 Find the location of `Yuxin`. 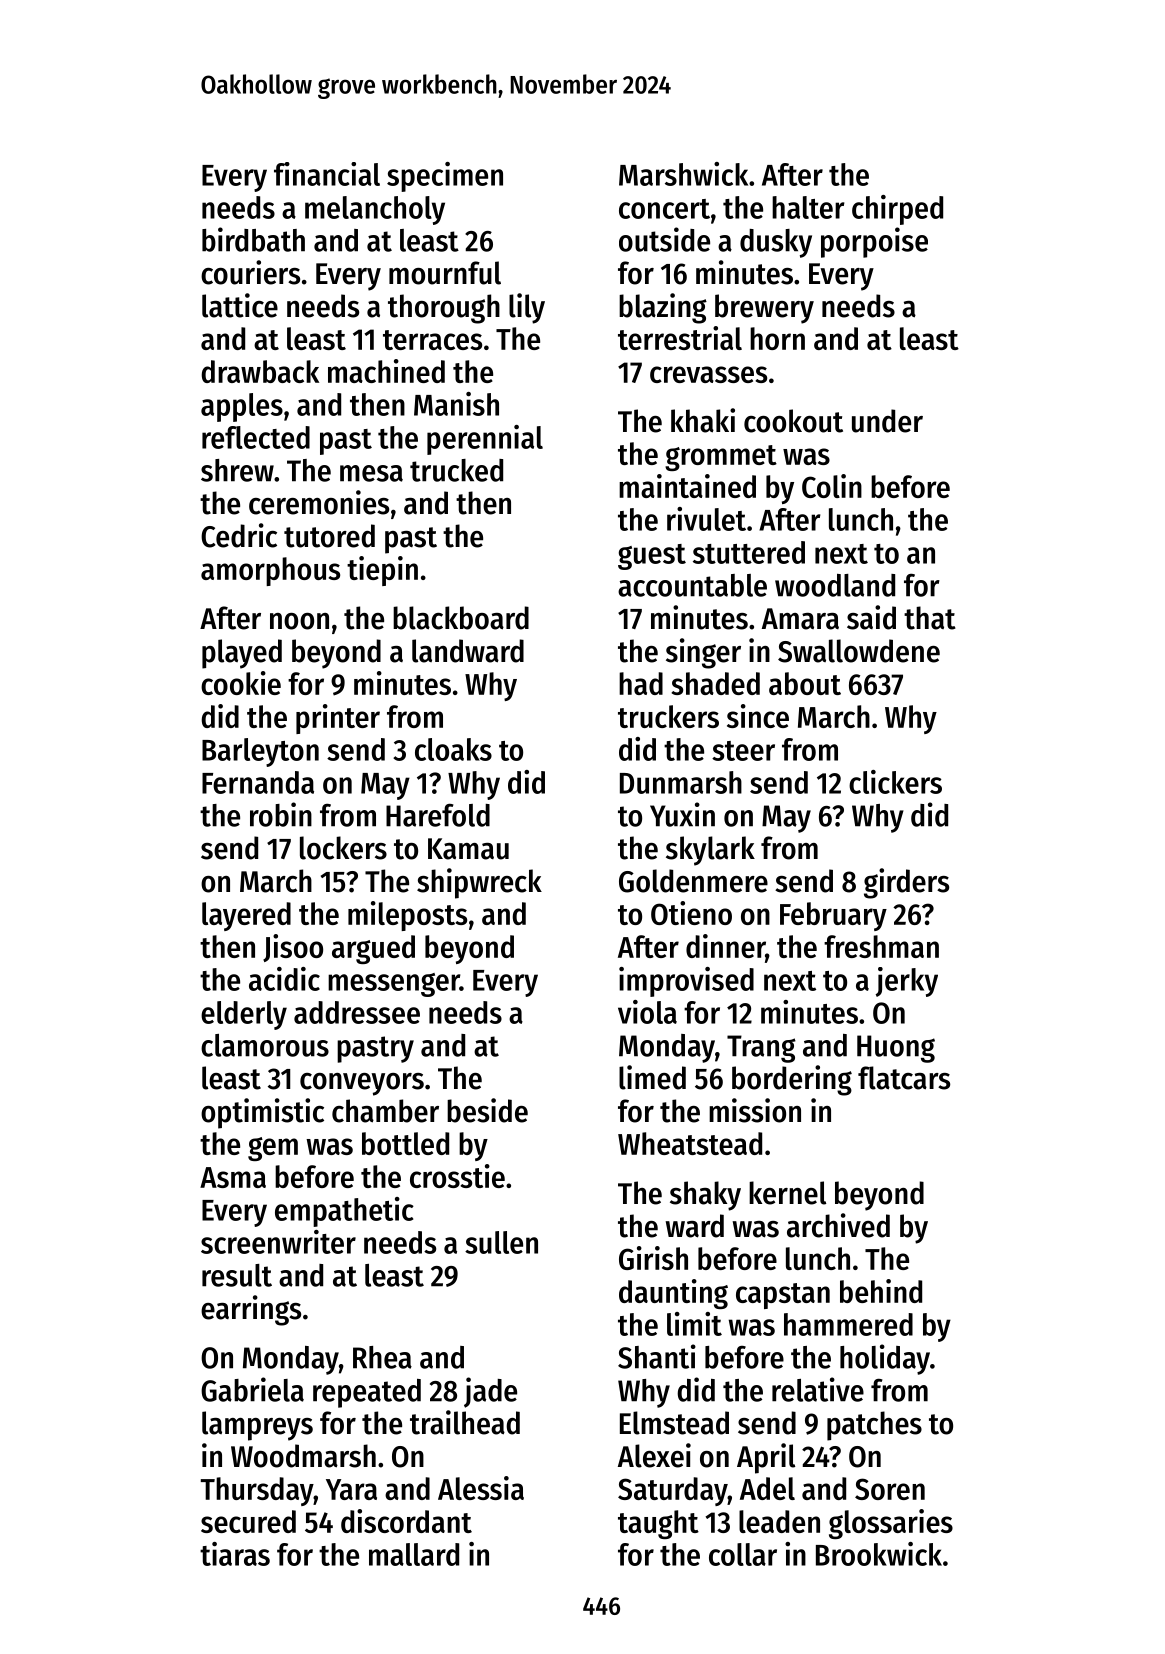

Yuxin is located at coordinates (682, 814).
